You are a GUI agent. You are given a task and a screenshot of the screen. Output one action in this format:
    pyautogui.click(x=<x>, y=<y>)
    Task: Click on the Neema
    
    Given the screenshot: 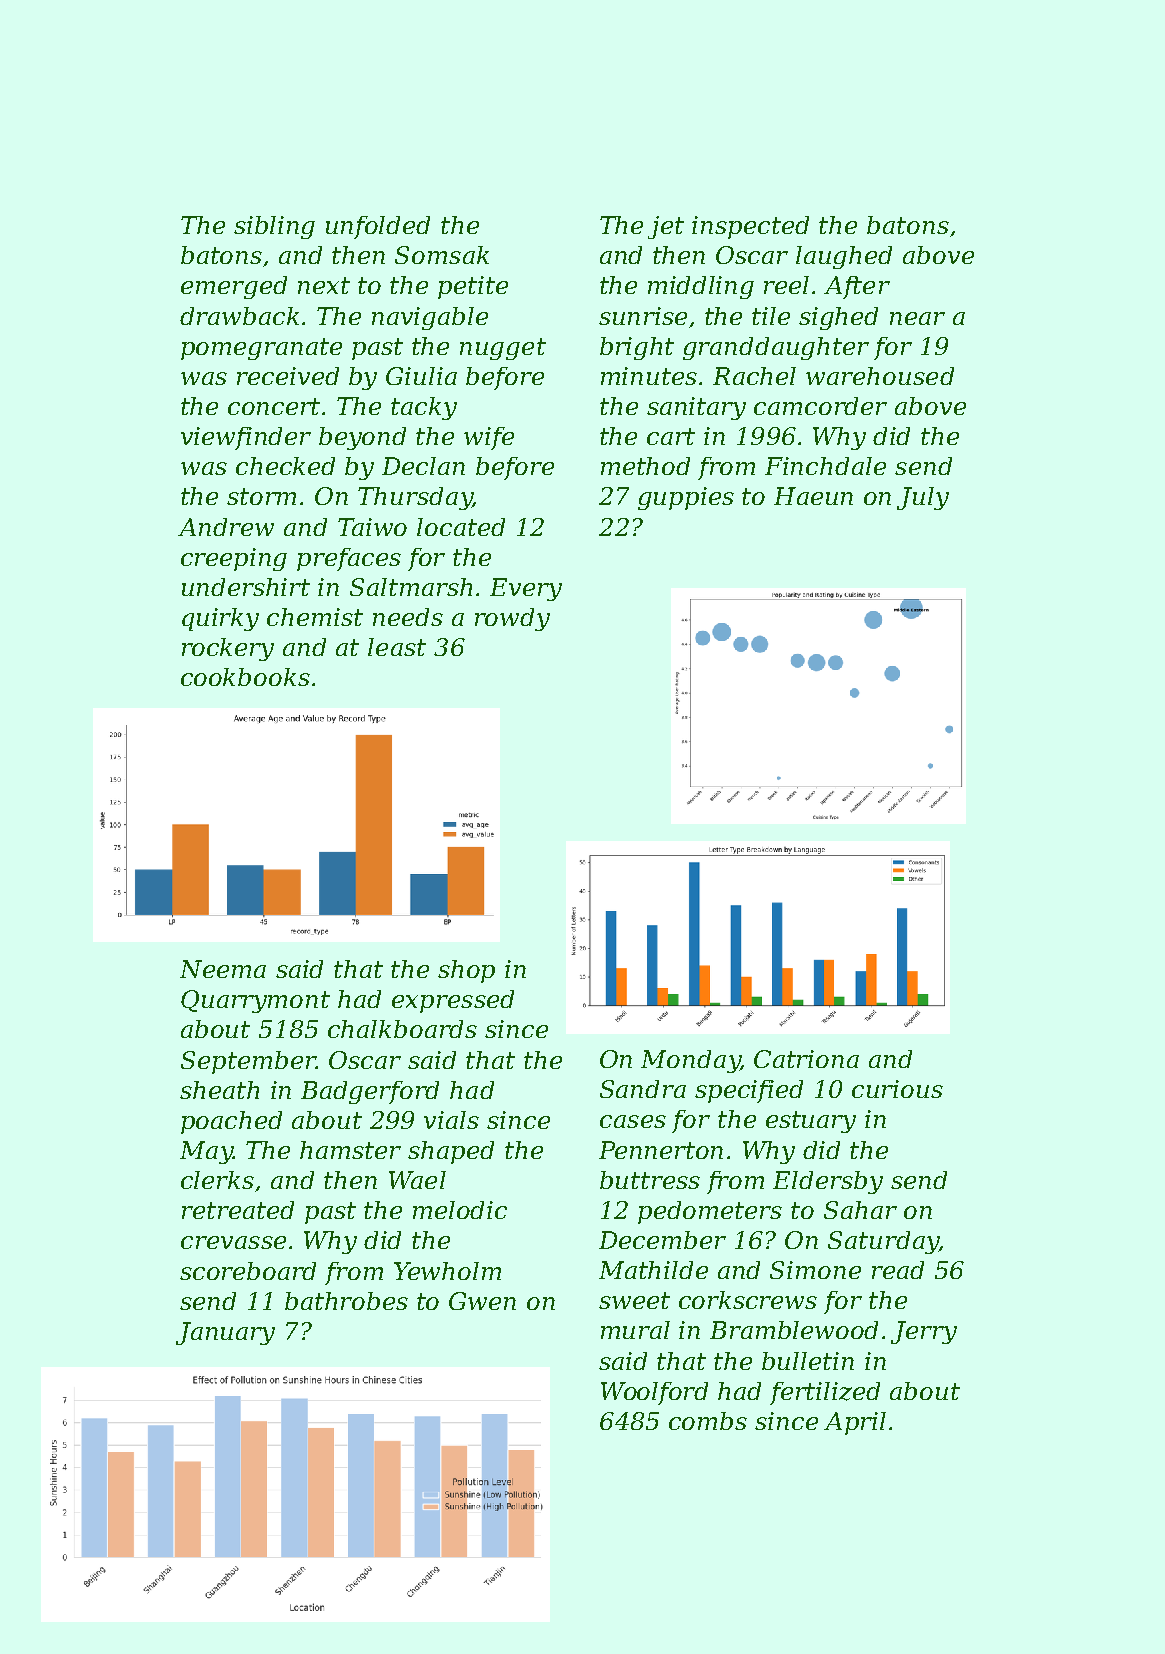 What is the action you would take?
    pyautogui.click(x=223, y=969)
